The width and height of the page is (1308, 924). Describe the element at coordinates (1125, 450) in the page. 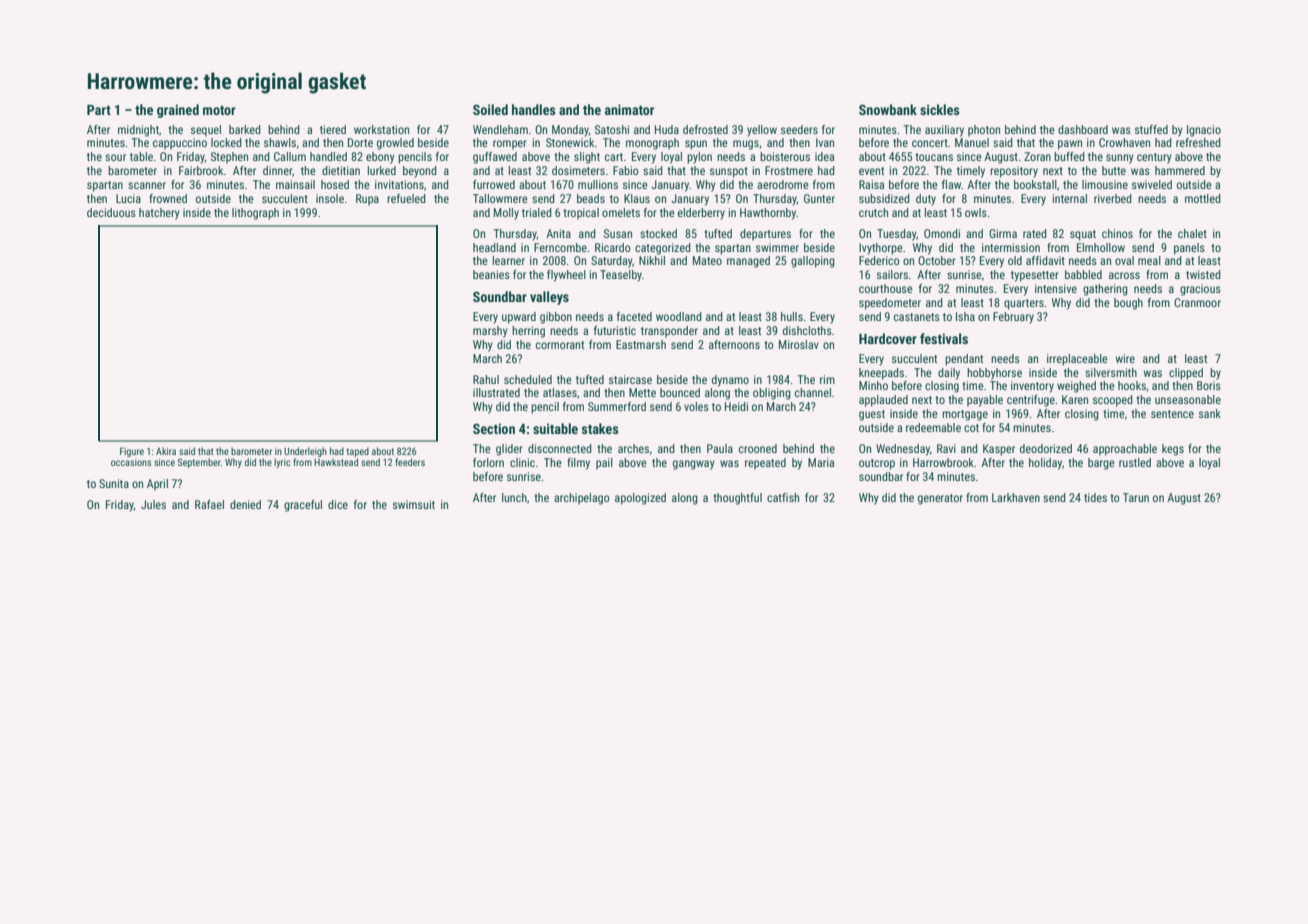

I see `approachable` at that location.
